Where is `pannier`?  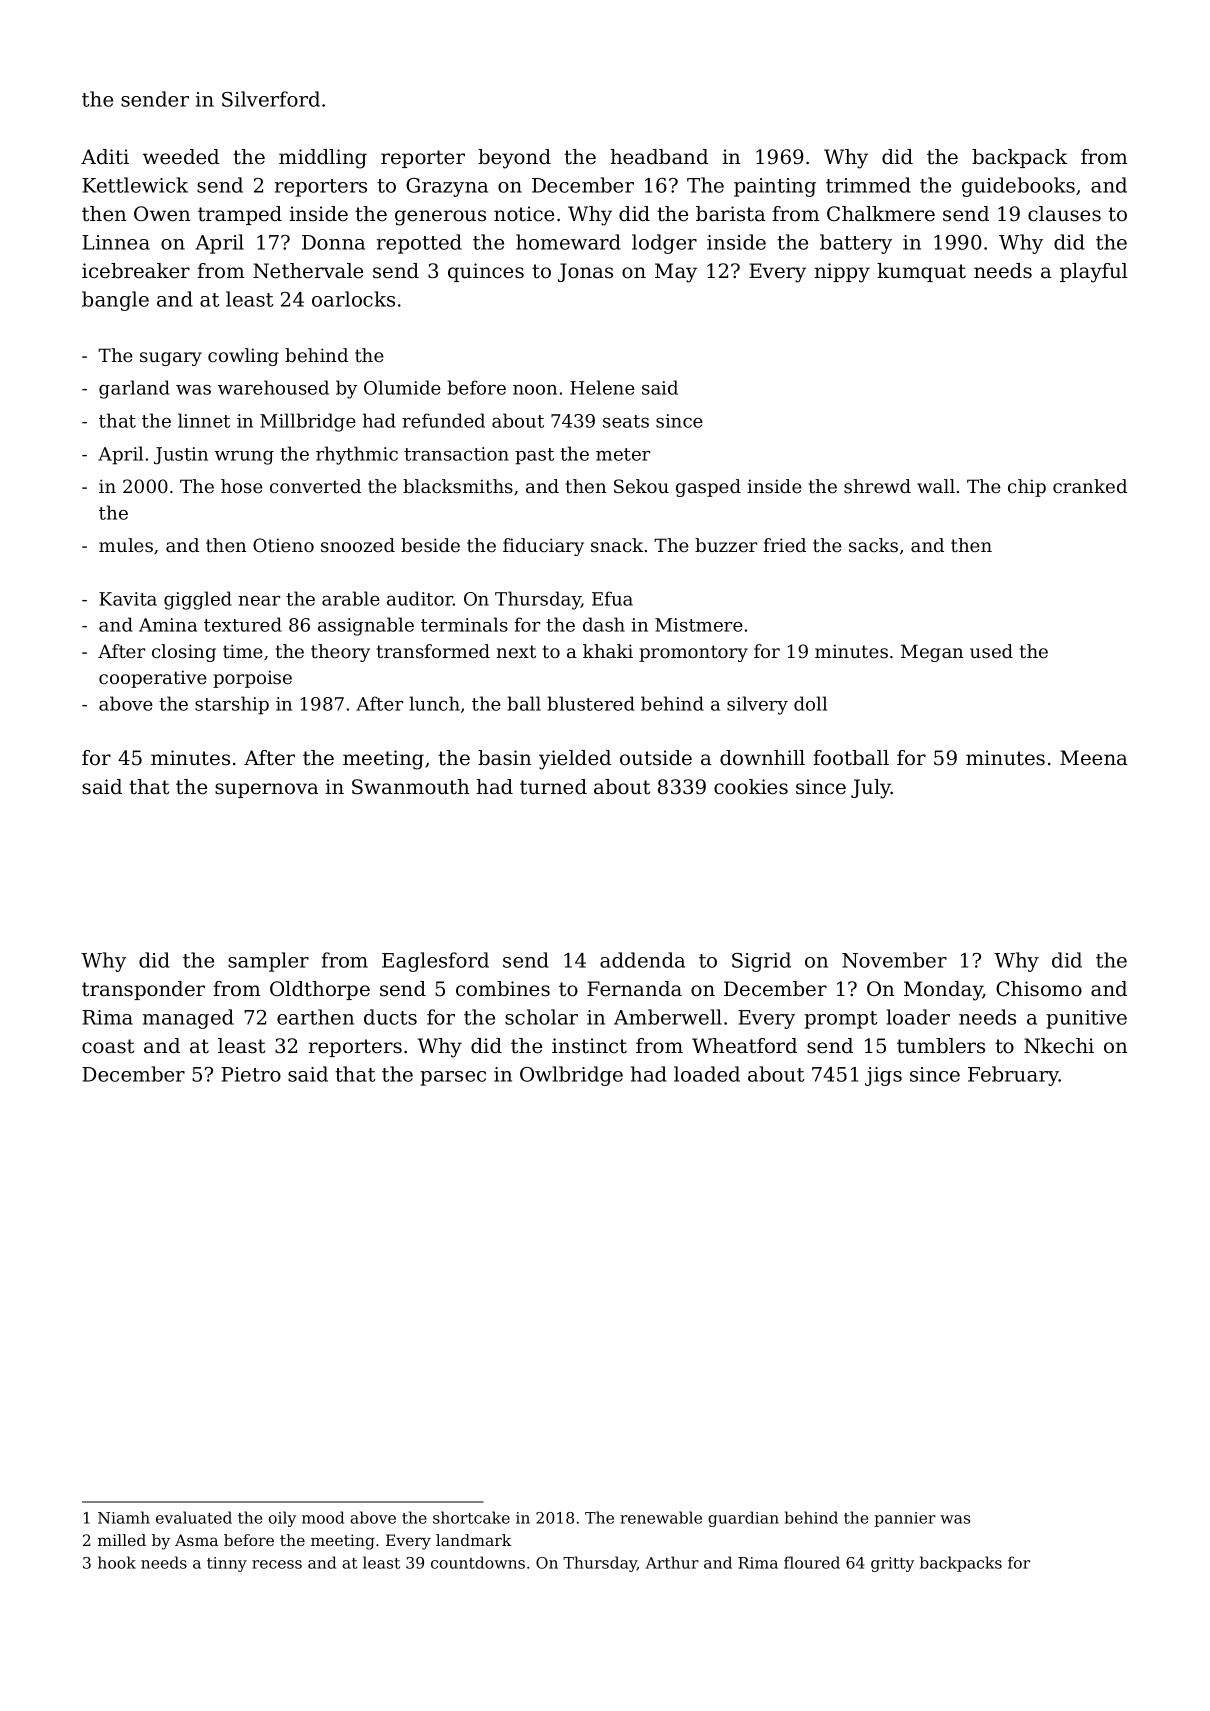
pannier is located at coordinates (905, 1519).
